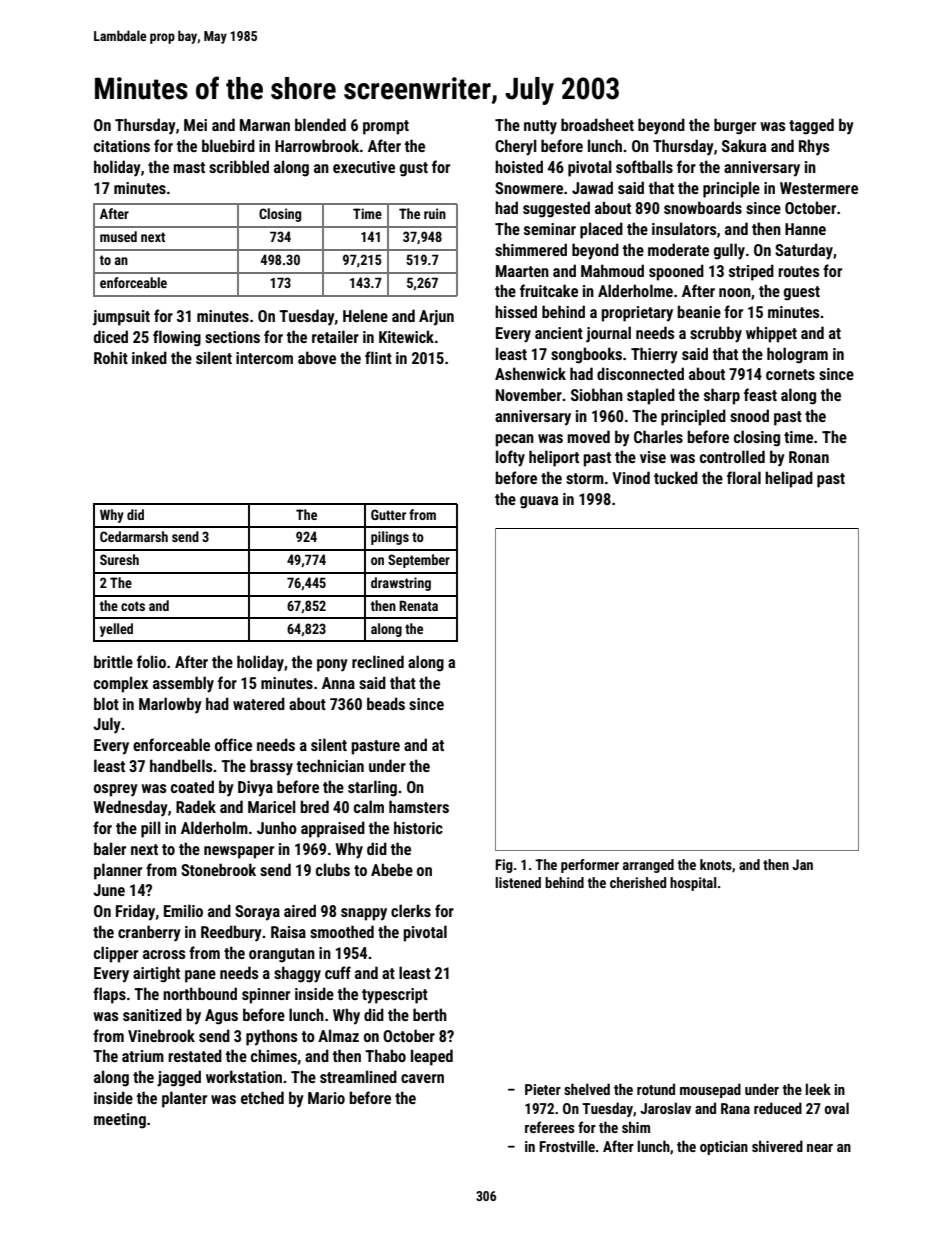  What do you see at coordinates (233, 744) in the screenshot?
I see `office` at bounding box center [233, 744].
